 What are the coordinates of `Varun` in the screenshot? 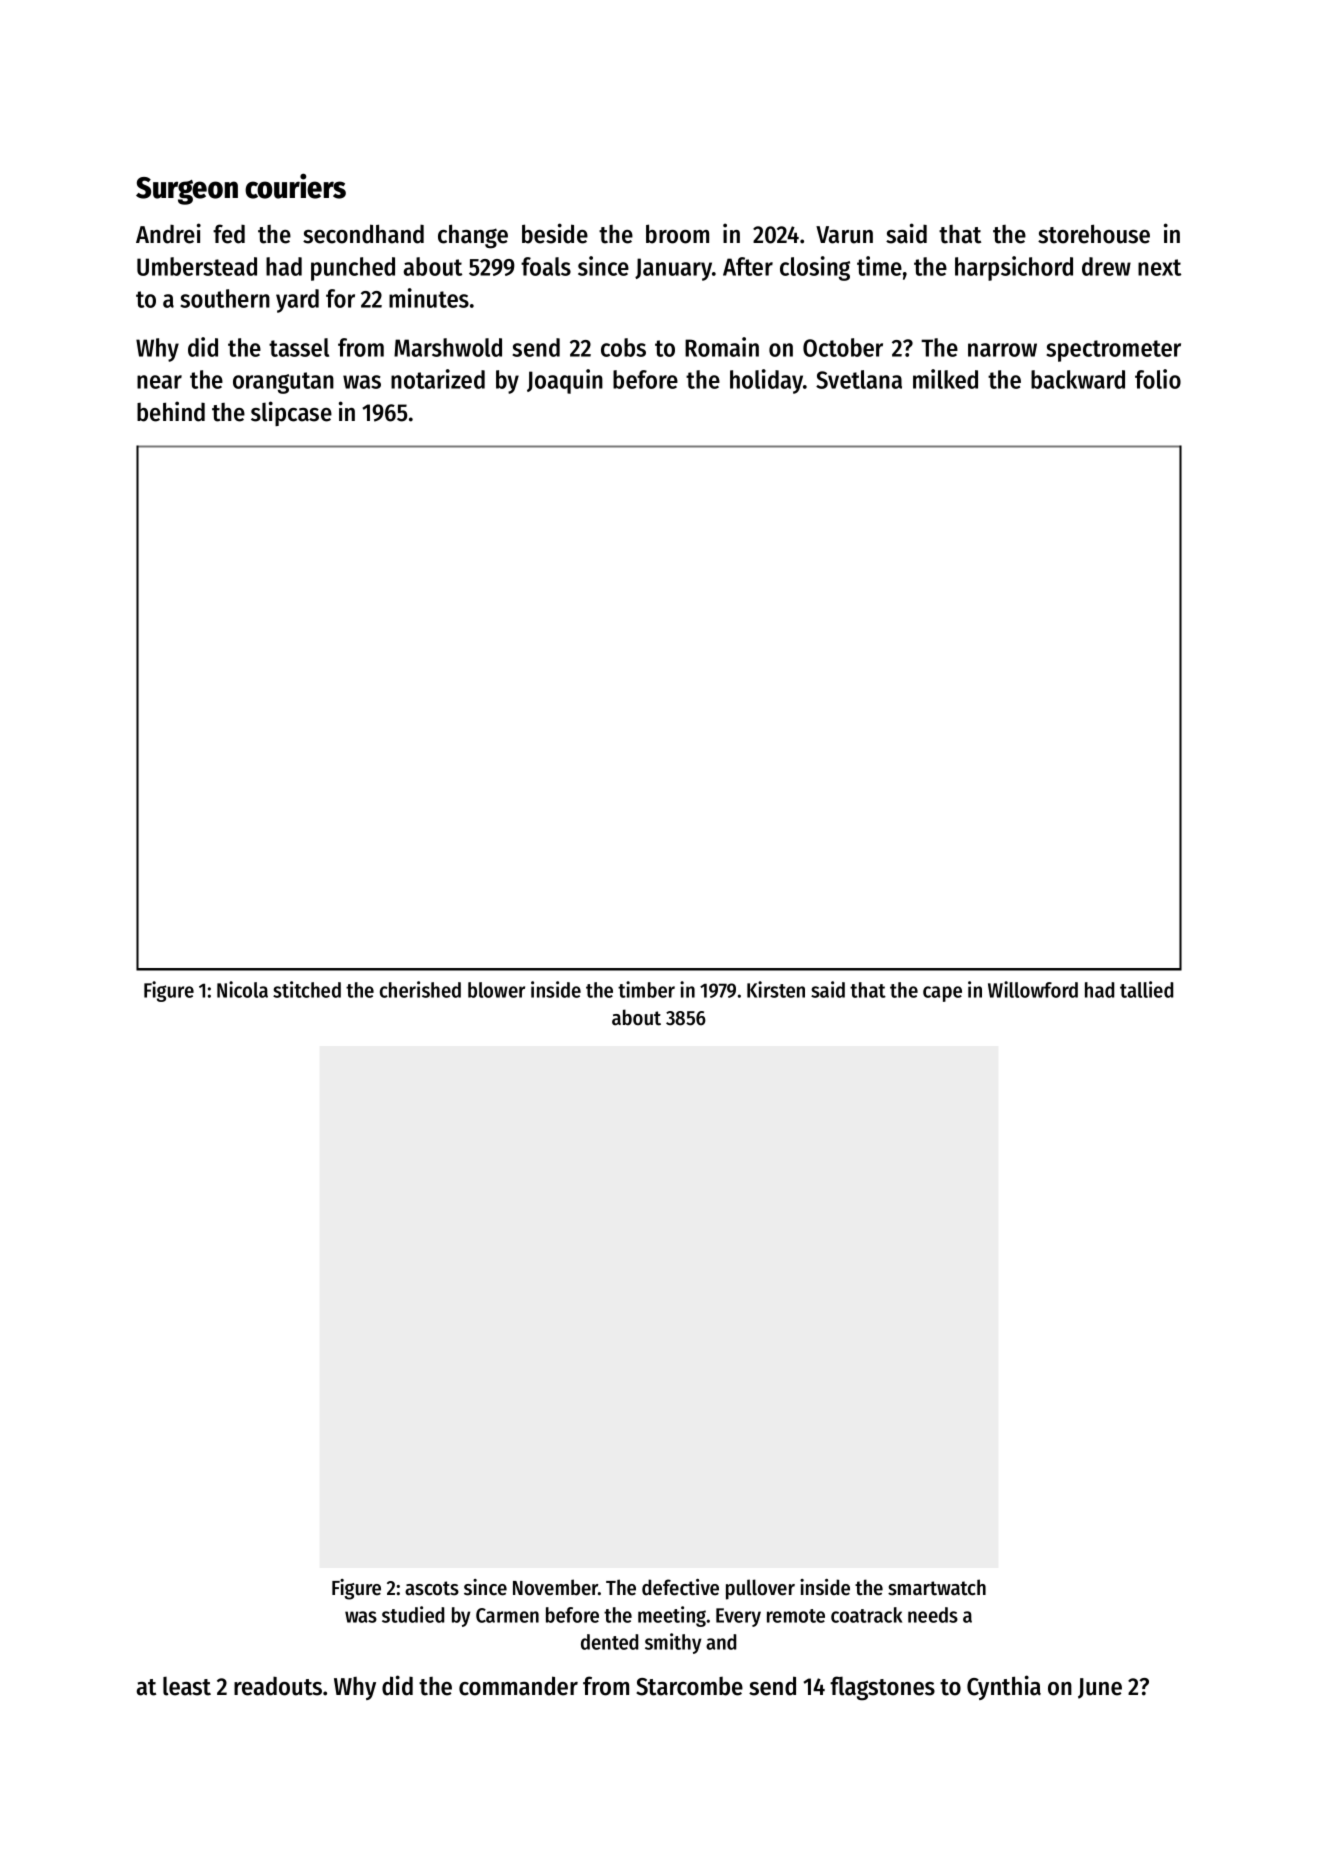 It's located at (844, 235).
